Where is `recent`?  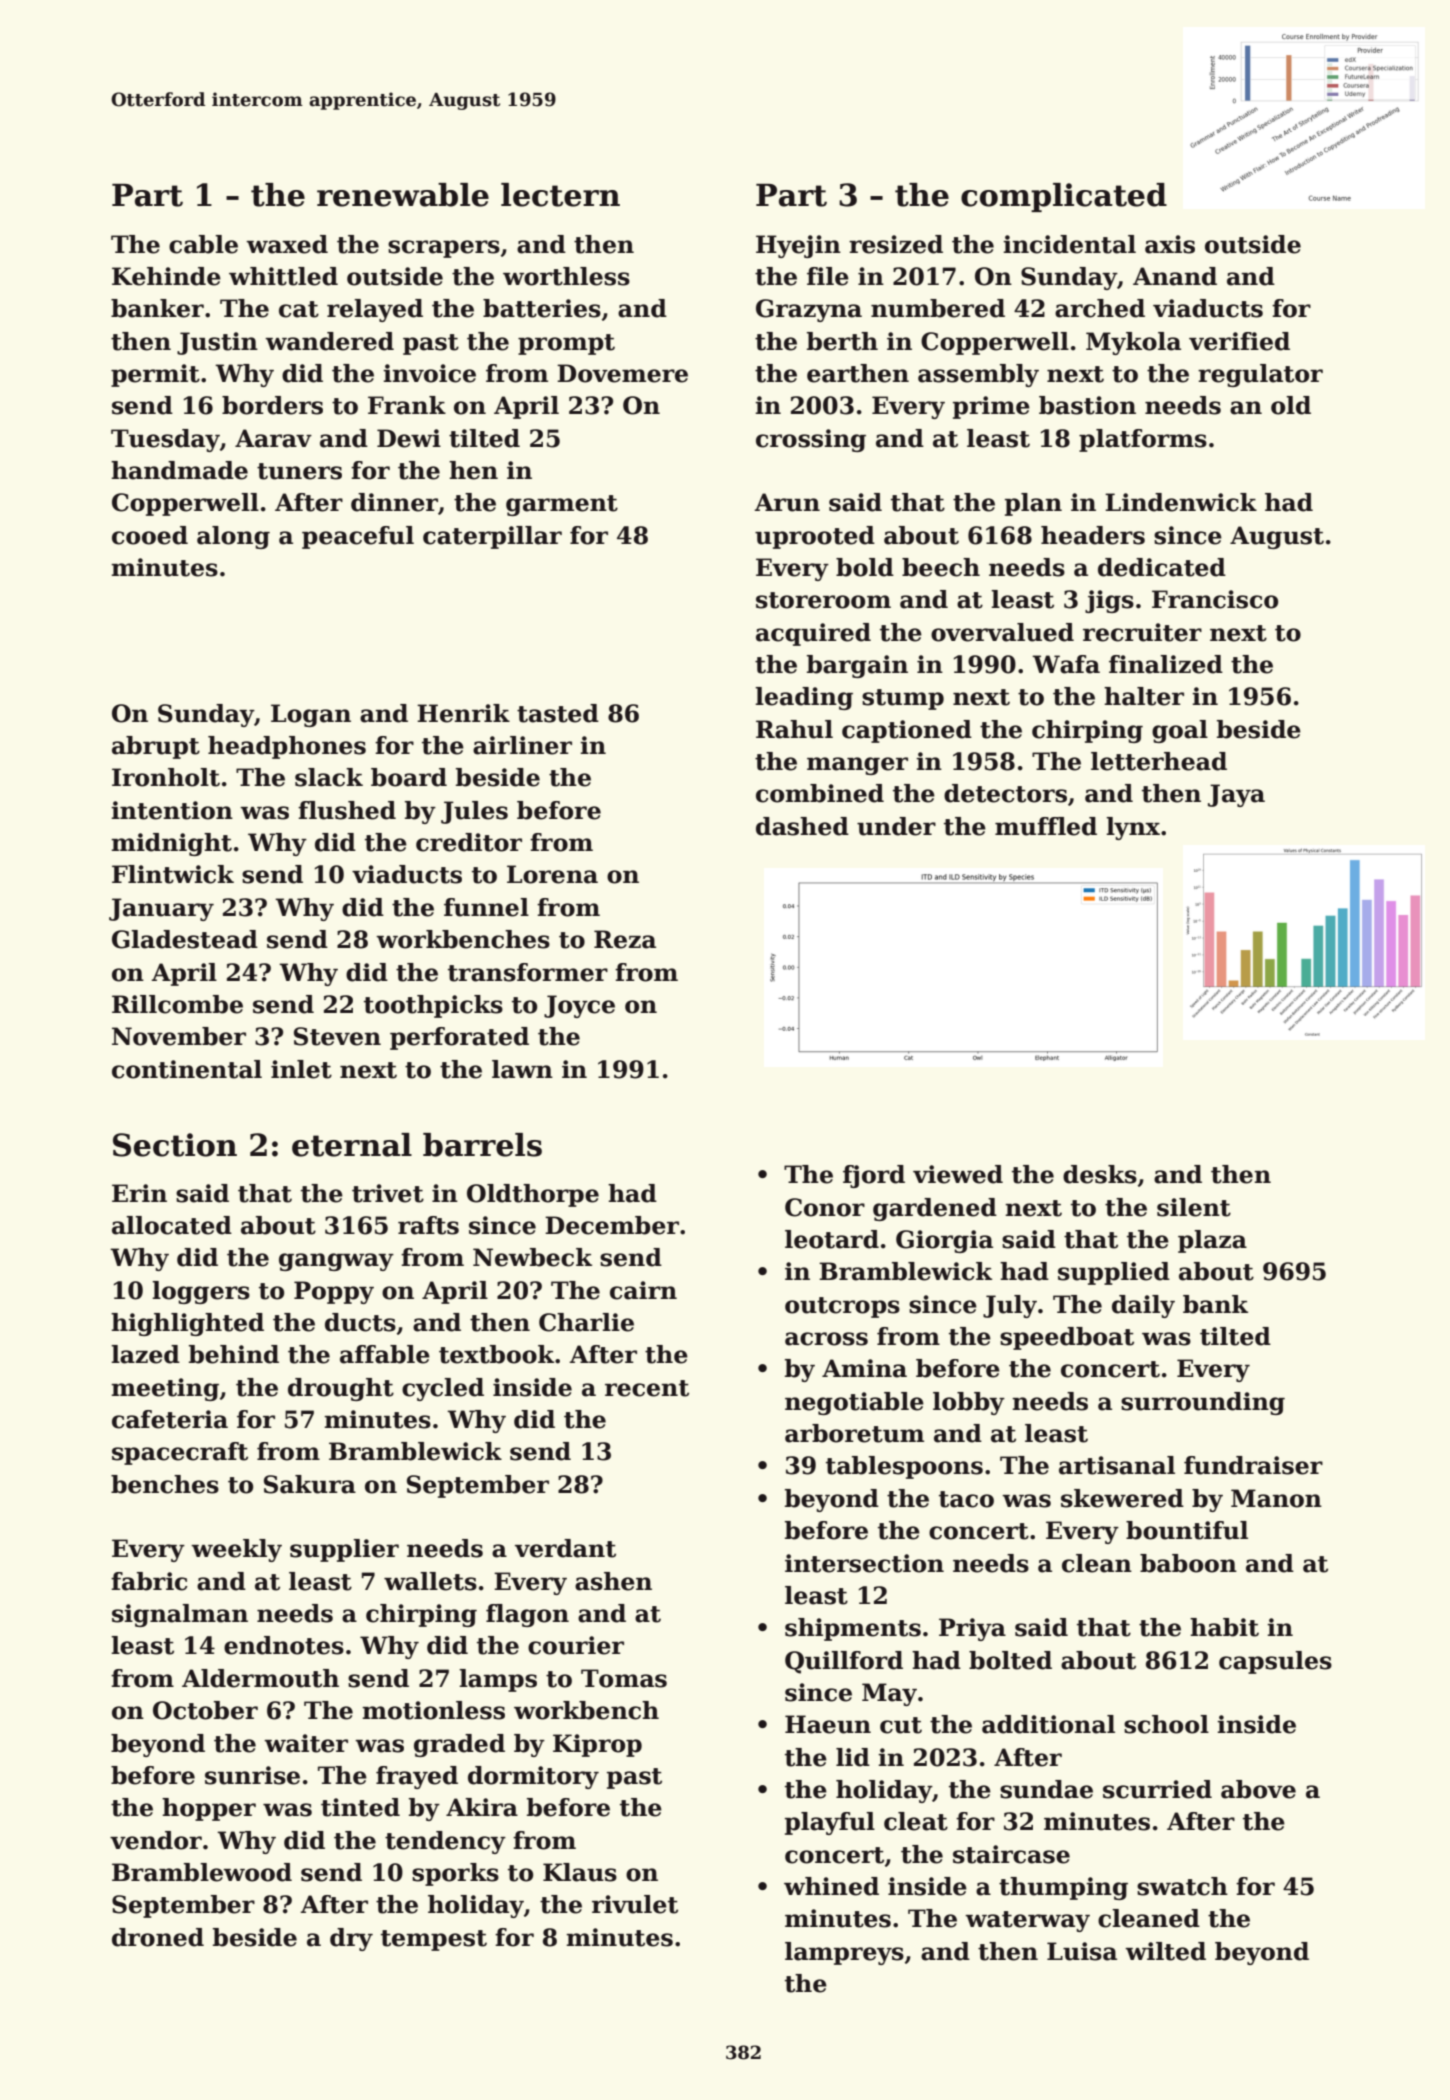
recent is located at coordinates (647, 1388).
